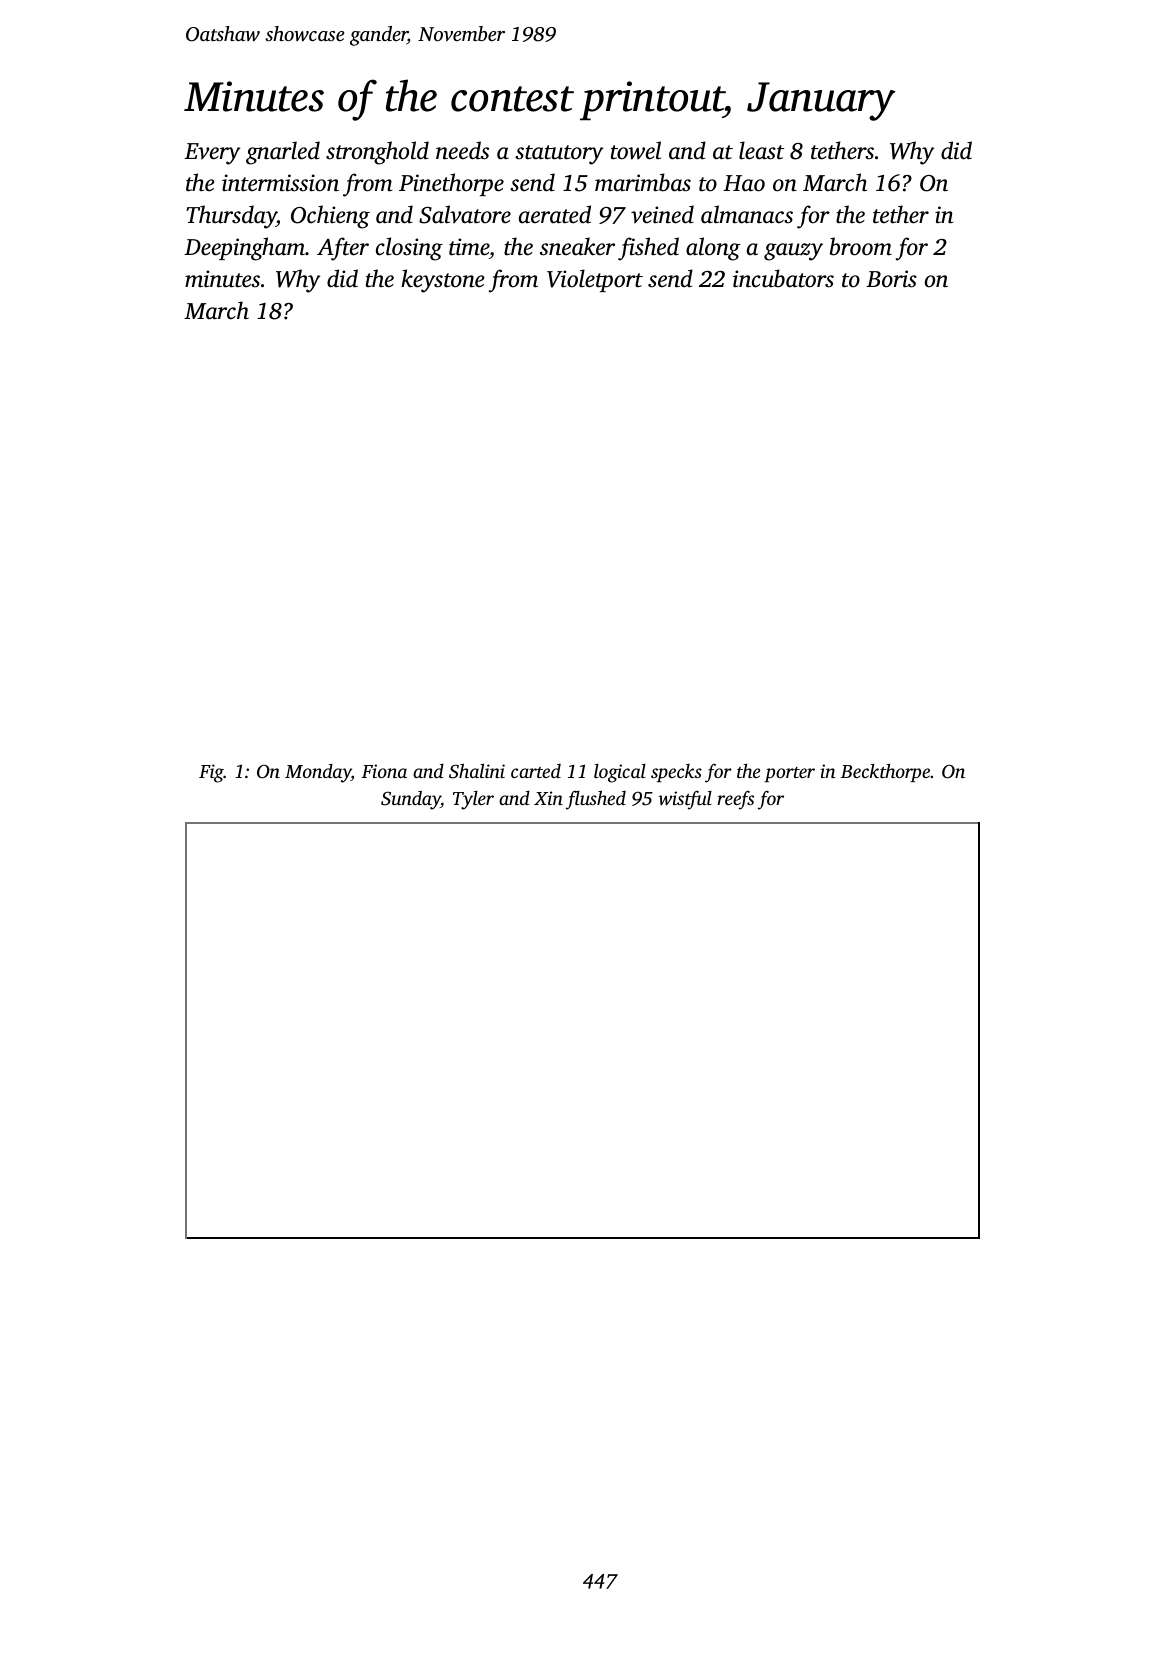 This document has height=1654, width=1165. I want to click on least, so click(761, 150).
